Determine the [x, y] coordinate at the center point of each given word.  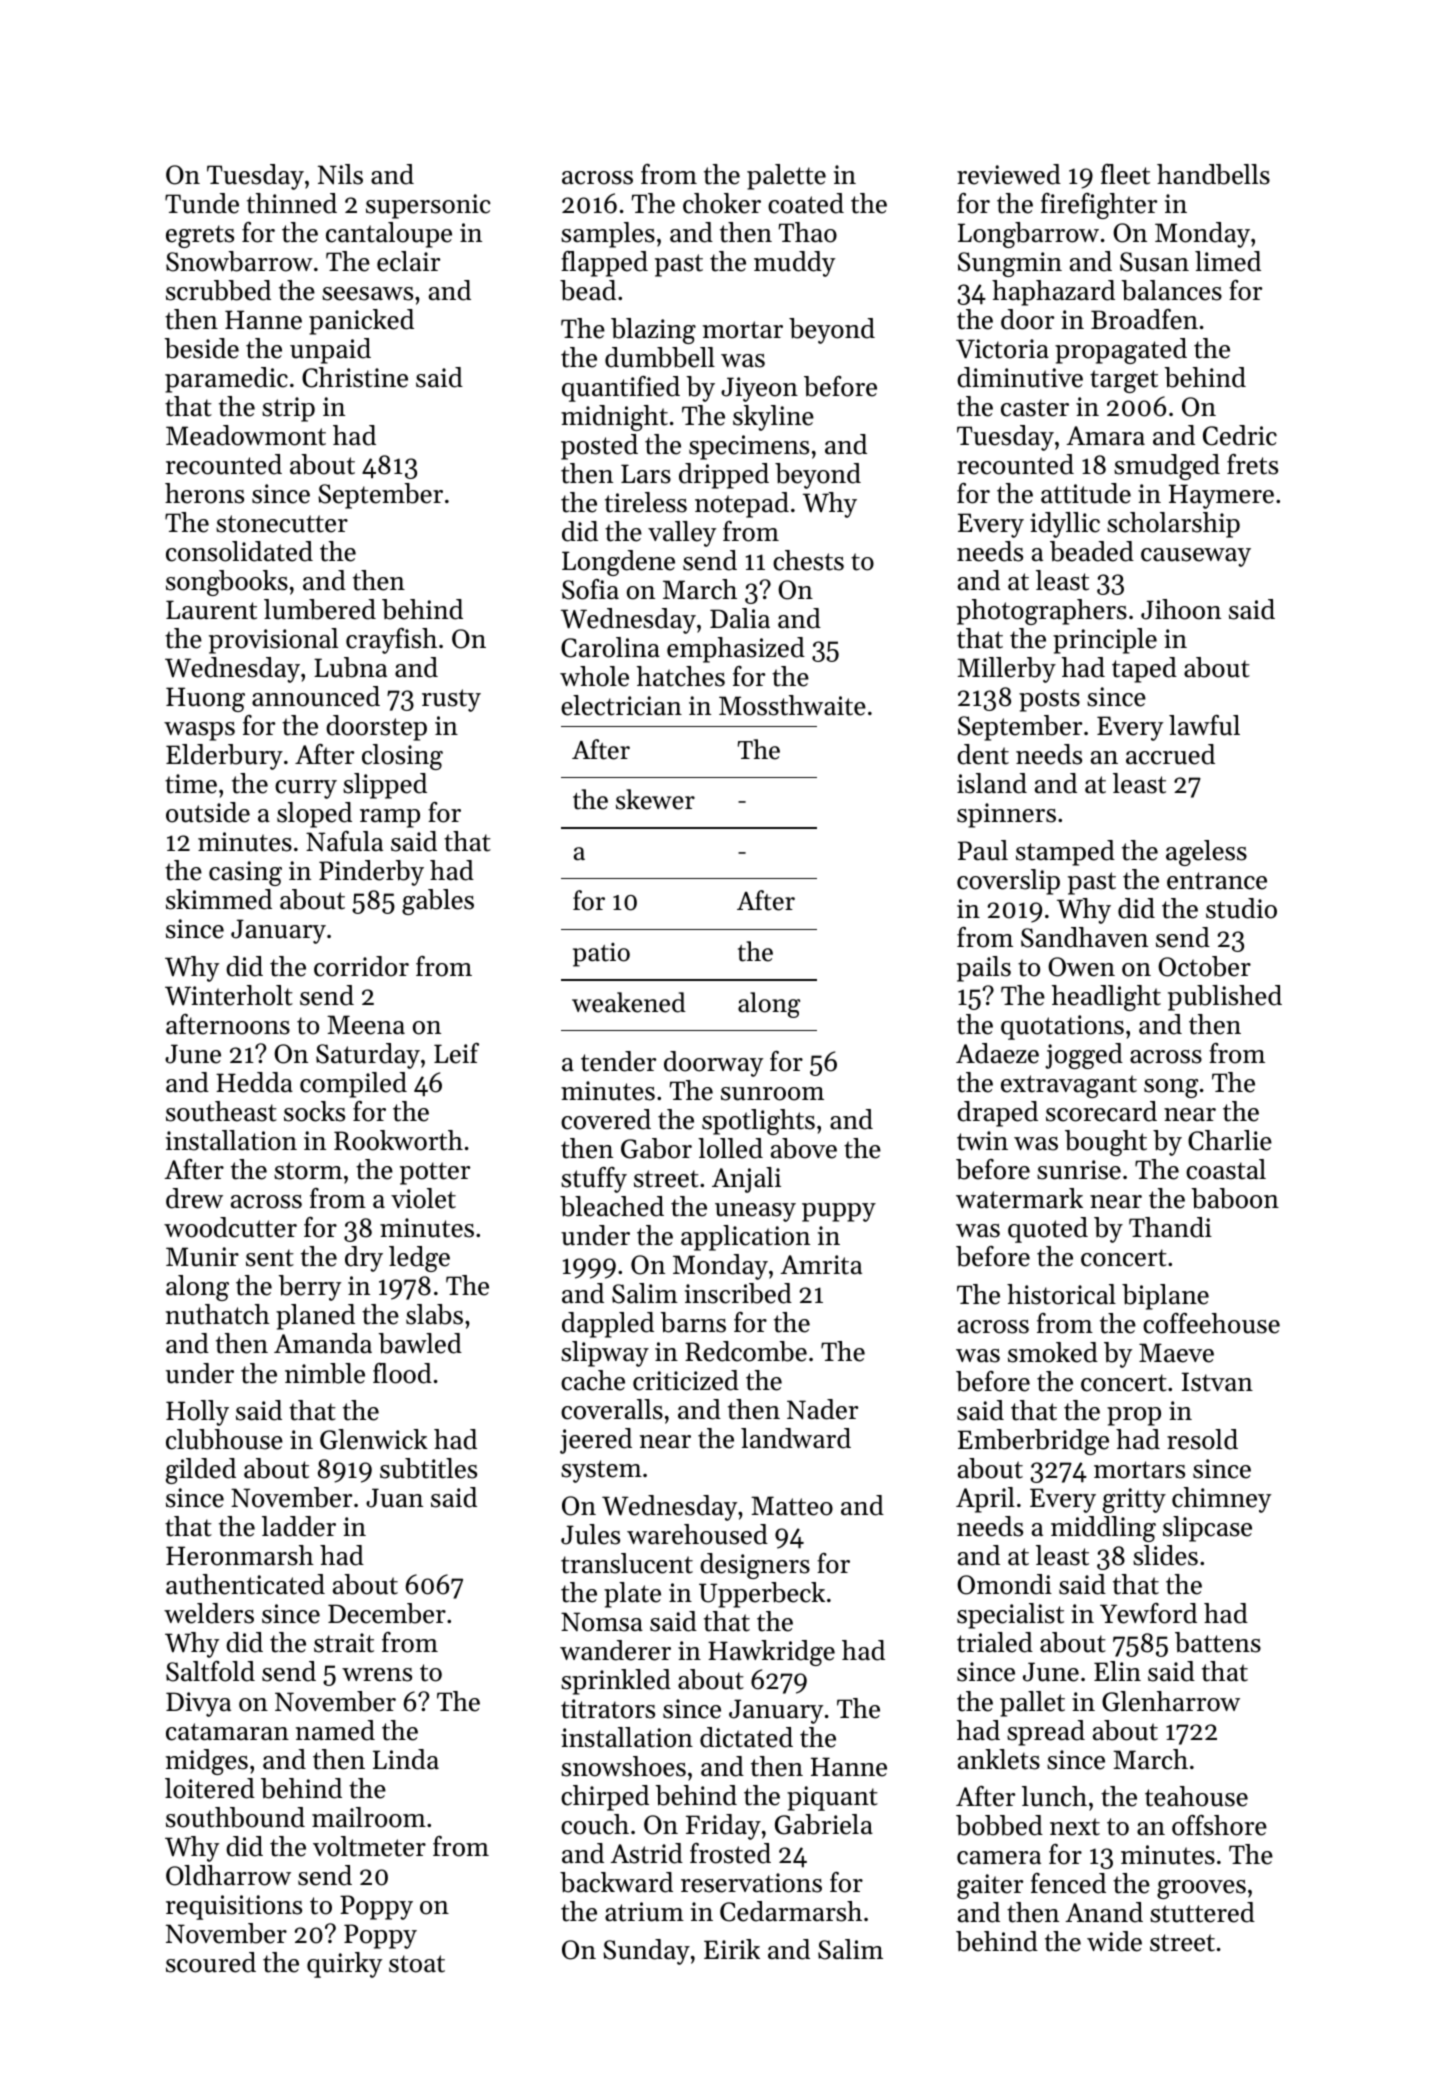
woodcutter [230, 1227]
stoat [417, 1964]
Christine [355, 377]
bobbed [999, 1825]
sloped [314, 815]
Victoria [1002, 349]
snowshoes [623, 1766]
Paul [983, 850]
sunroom [772, 1094]
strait [344, 1643]
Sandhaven [1084, 937]
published [1225, 998]
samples [608, 235]
